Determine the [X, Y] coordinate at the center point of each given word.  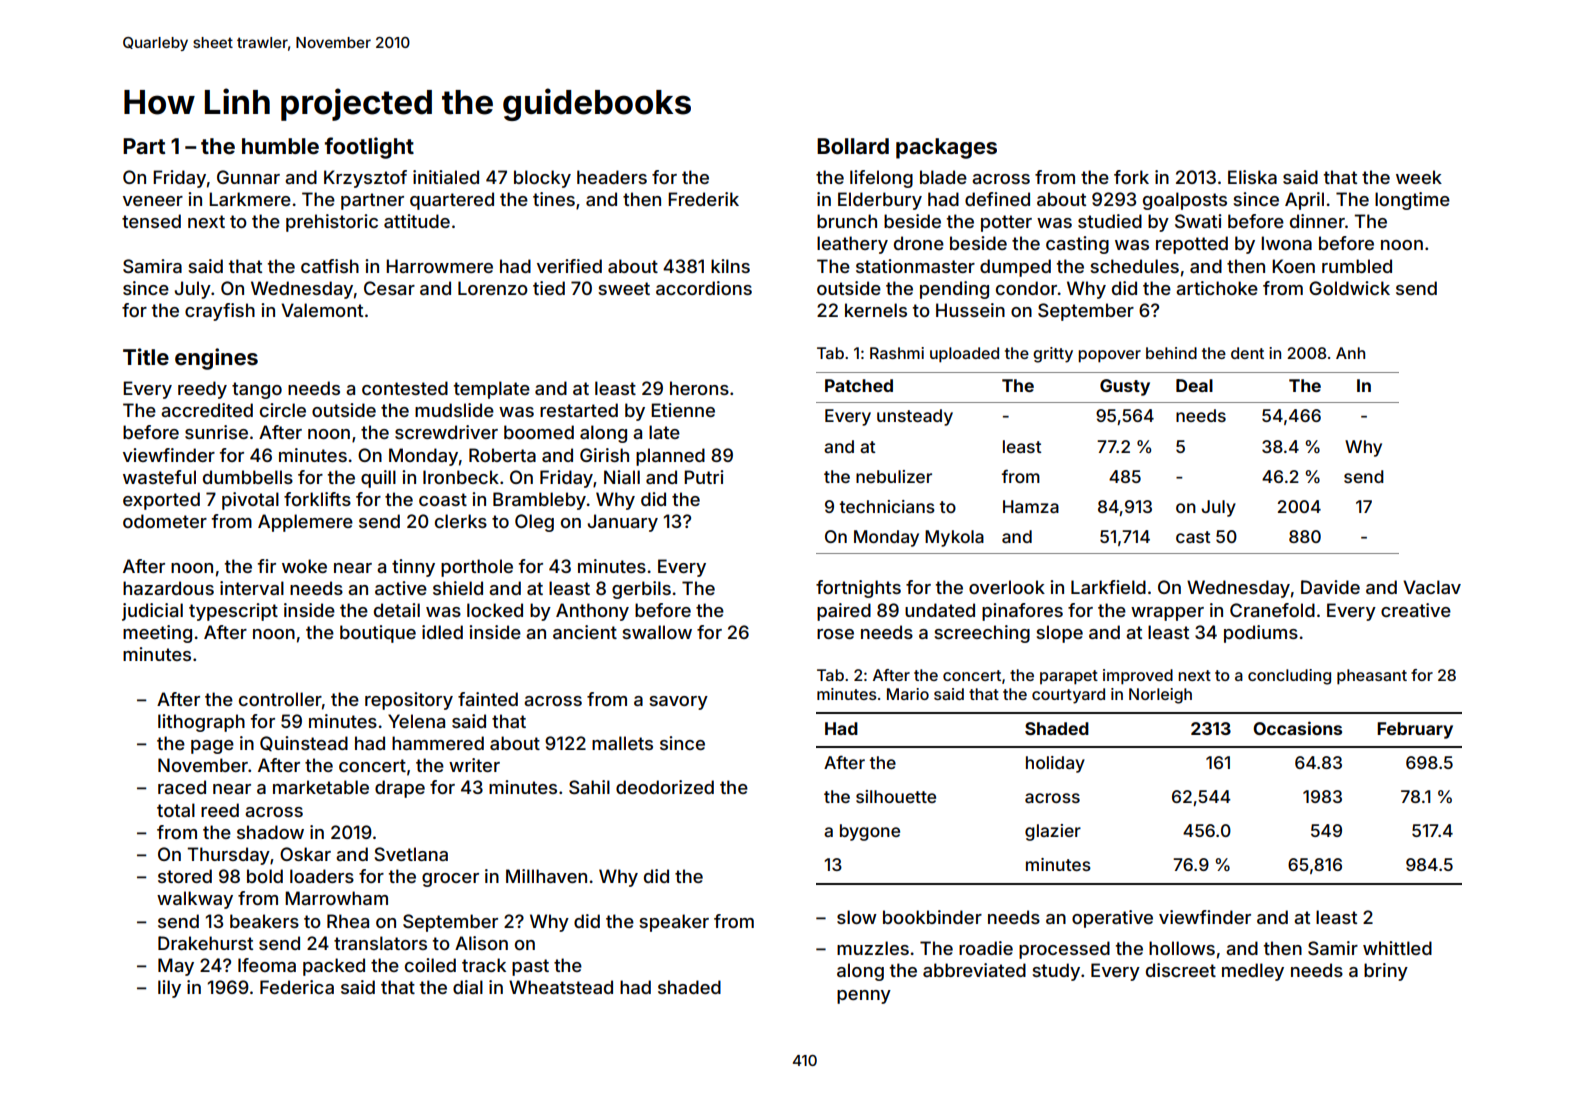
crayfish [220, 312]
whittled [1397, 948]
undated [940, 610]
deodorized [665, 787]
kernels [876, 310]
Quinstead [304, 743]
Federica [297, 987]
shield [458, 588]
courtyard [1068, 696]
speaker [674, 923]
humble [280, 146]
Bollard [853, 146]
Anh [1350, 353]
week [1419, 177]
